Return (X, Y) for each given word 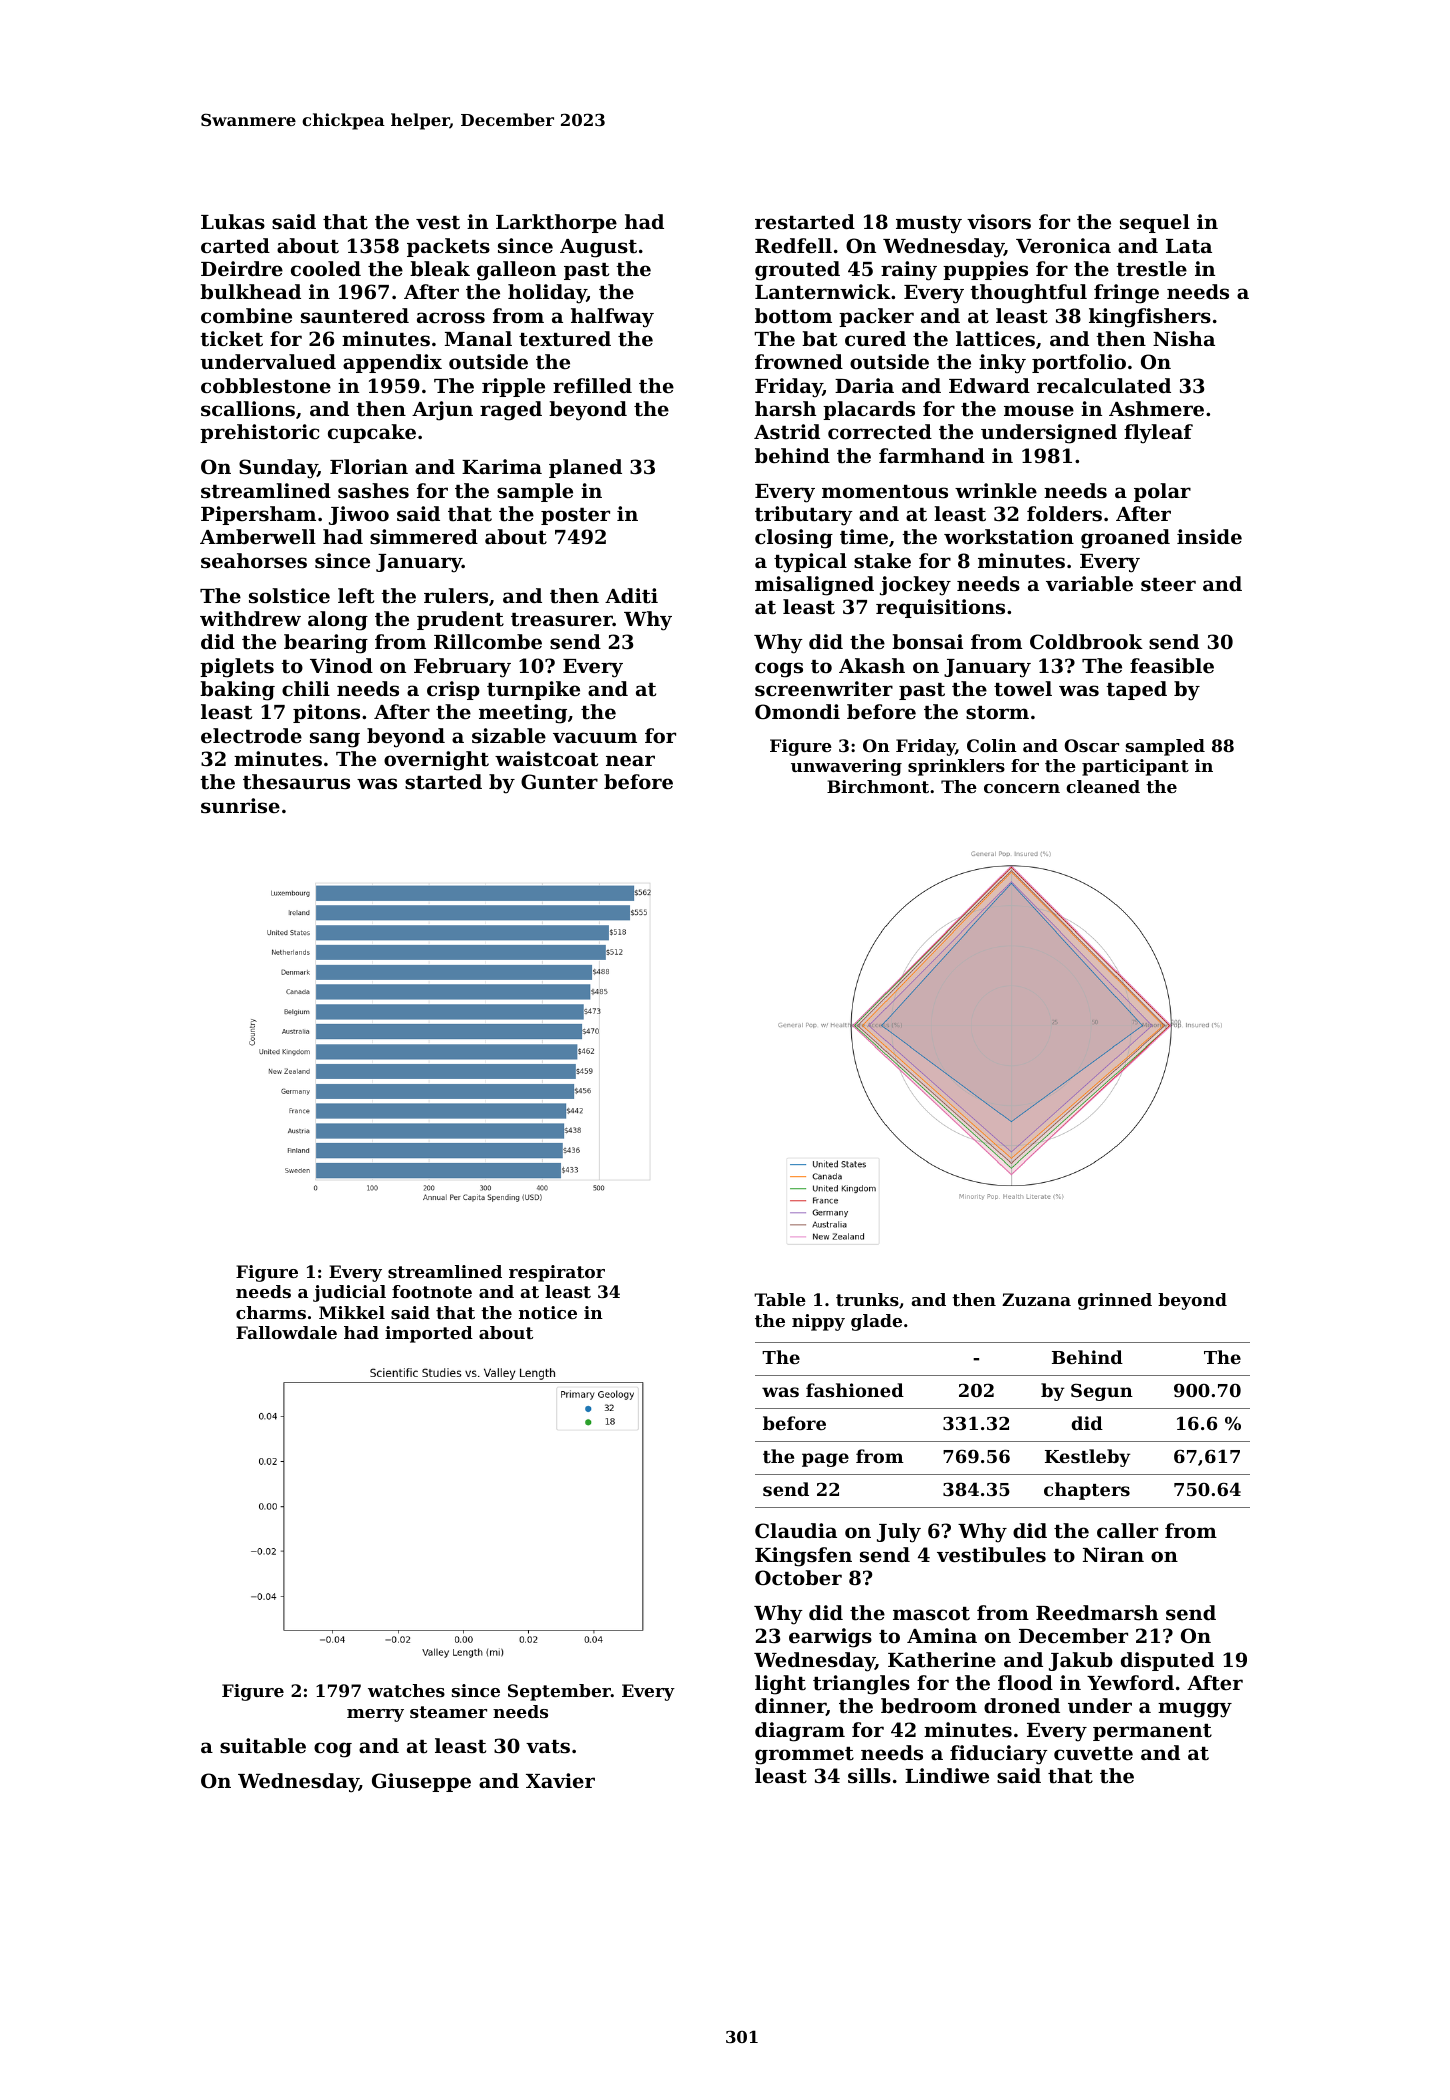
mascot (931, 1614)
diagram (800, 1732)
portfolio (1079, 363)
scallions (248, 409)
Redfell (793, 245)
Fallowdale (286, 1332)
